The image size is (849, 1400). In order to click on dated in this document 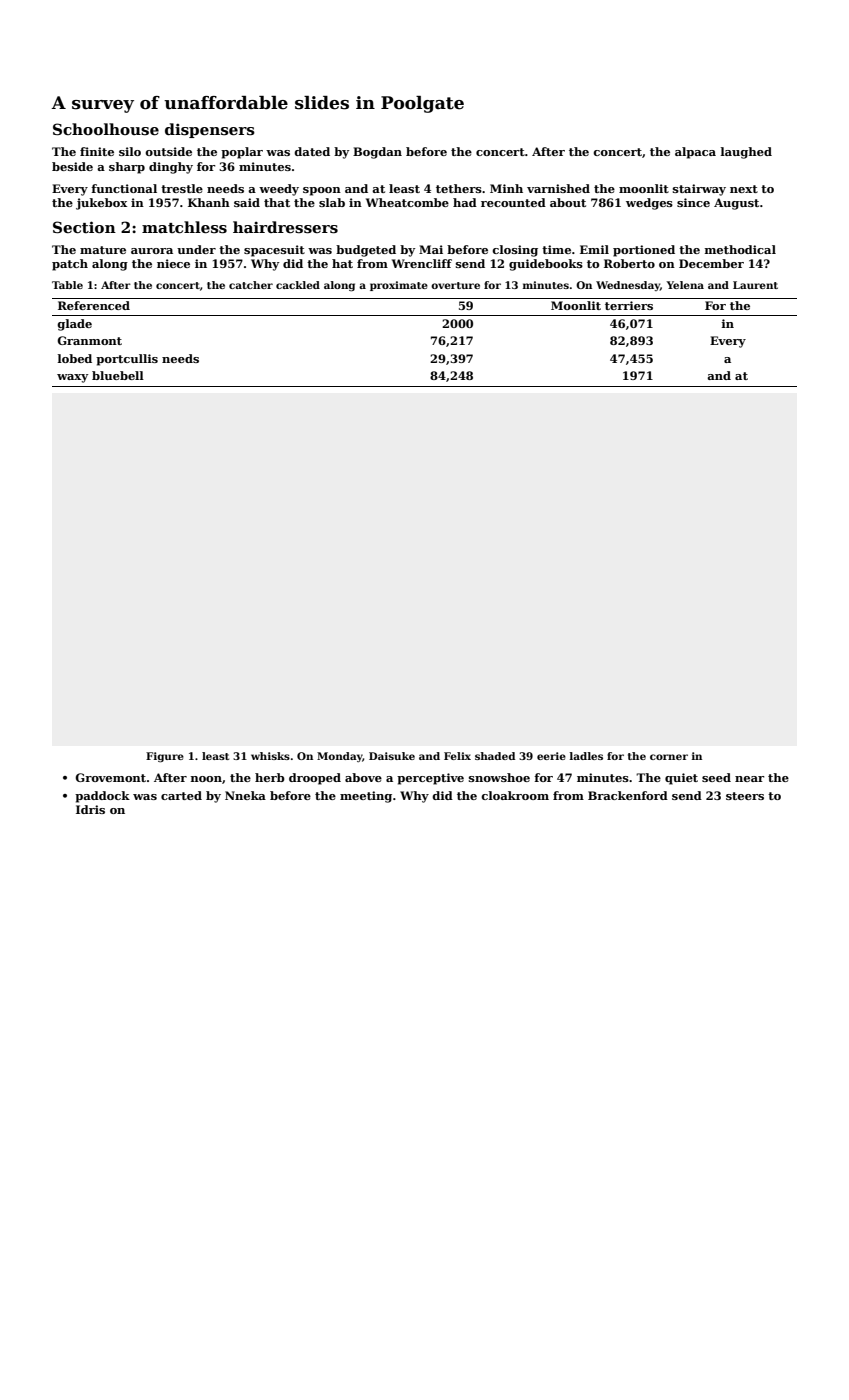, I will do `click(312, 151)`.
